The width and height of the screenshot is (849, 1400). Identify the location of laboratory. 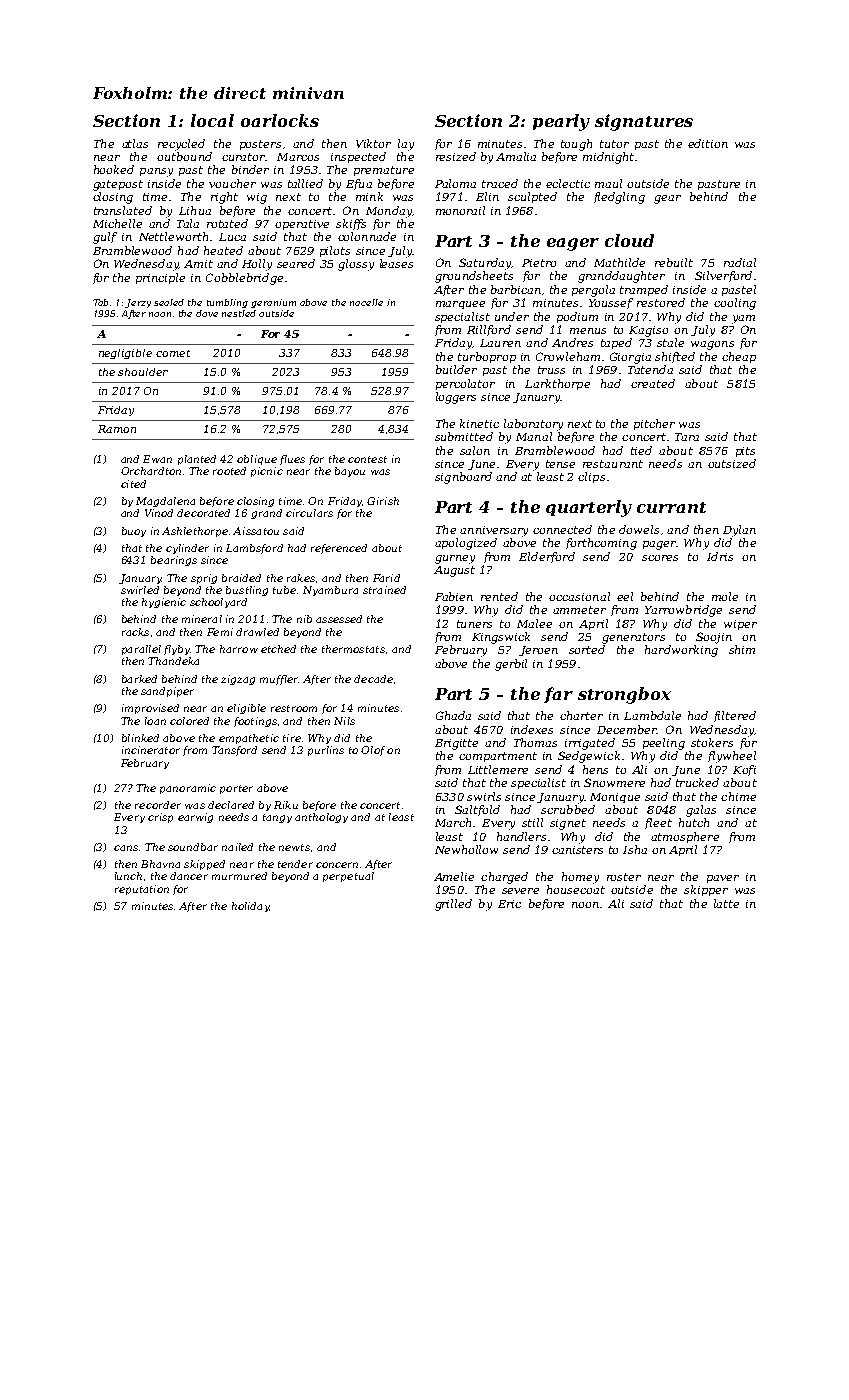
(533, 425).
